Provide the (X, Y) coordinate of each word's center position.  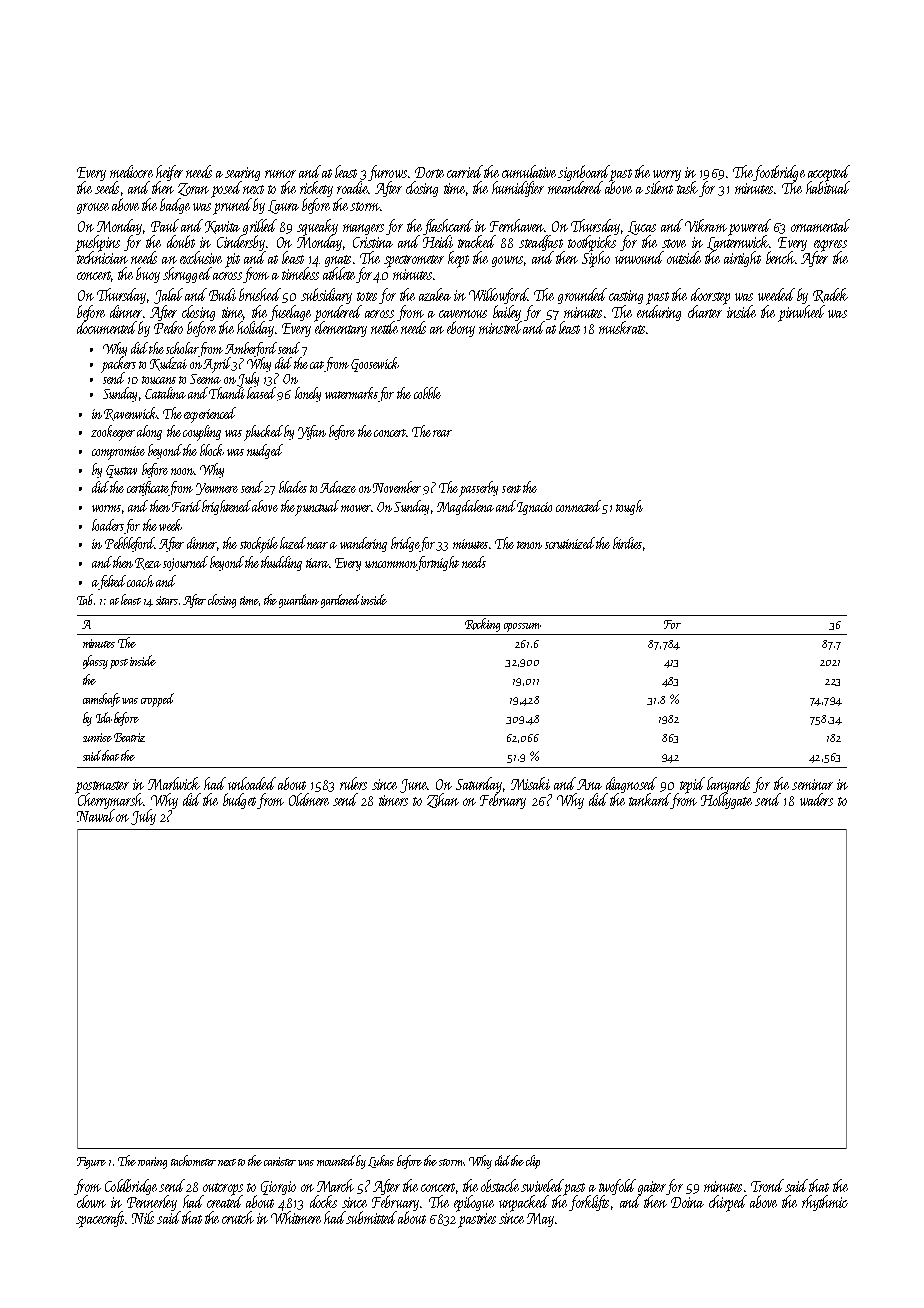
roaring (152, 1163)
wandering (363, 544)
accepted (829, 173)
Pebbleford (130, 544)
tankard (650, 801)
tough (629, 507)
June (413, 786)
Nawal (95, 816)
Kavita (222, 227)
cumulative (529, 171)
